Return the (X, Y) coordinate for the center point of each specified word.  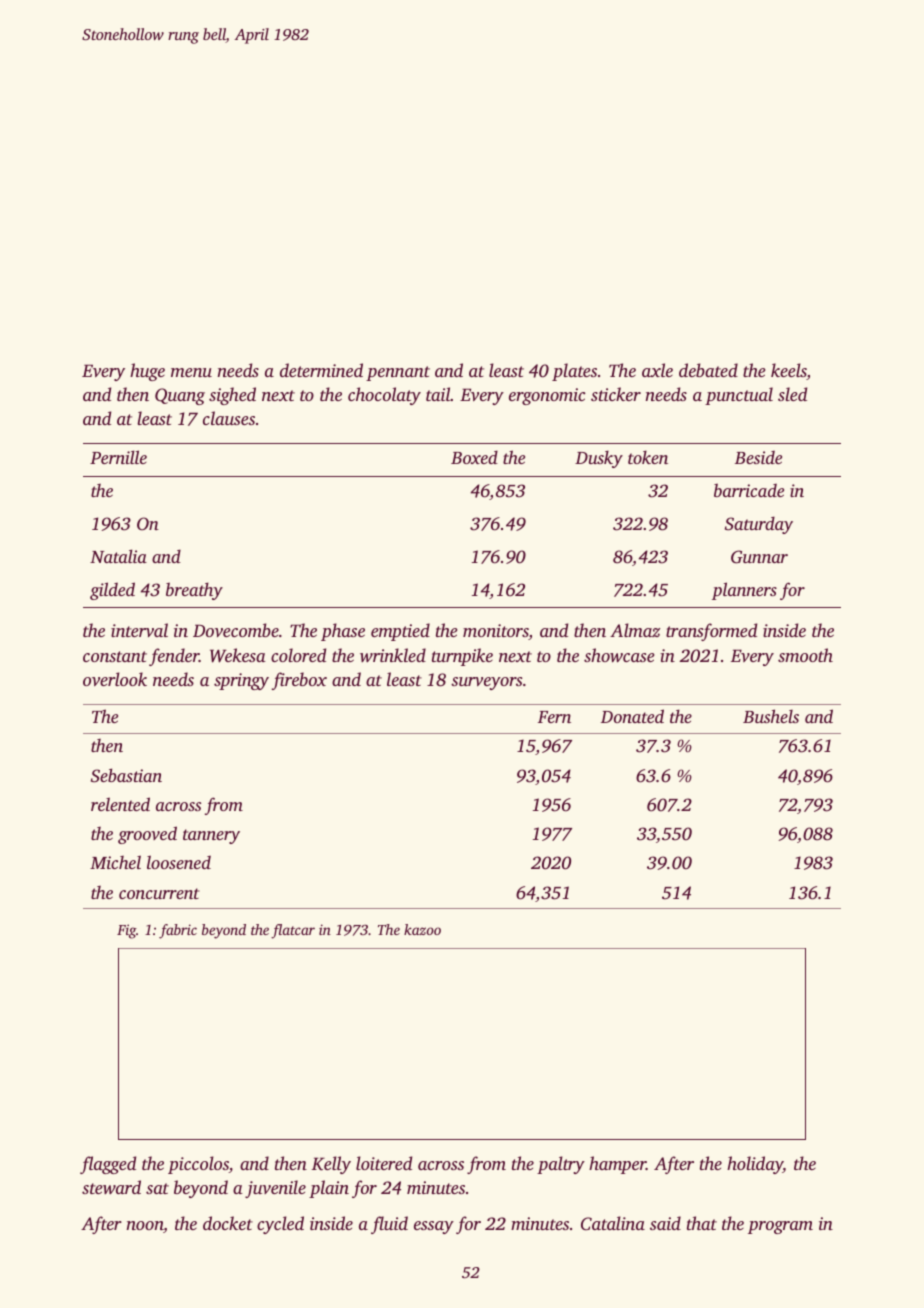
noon (145, 1227)
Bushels (771, 716)
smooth (805, 655)
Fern (554, 717)
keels (789, 371)
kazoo (422, 929)
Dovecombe (236, 630)
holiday (755, 1165)
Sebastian (126, 775)
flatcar (293, 931)
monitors (496, 632)
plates (574, 372)
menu (191, 372)
